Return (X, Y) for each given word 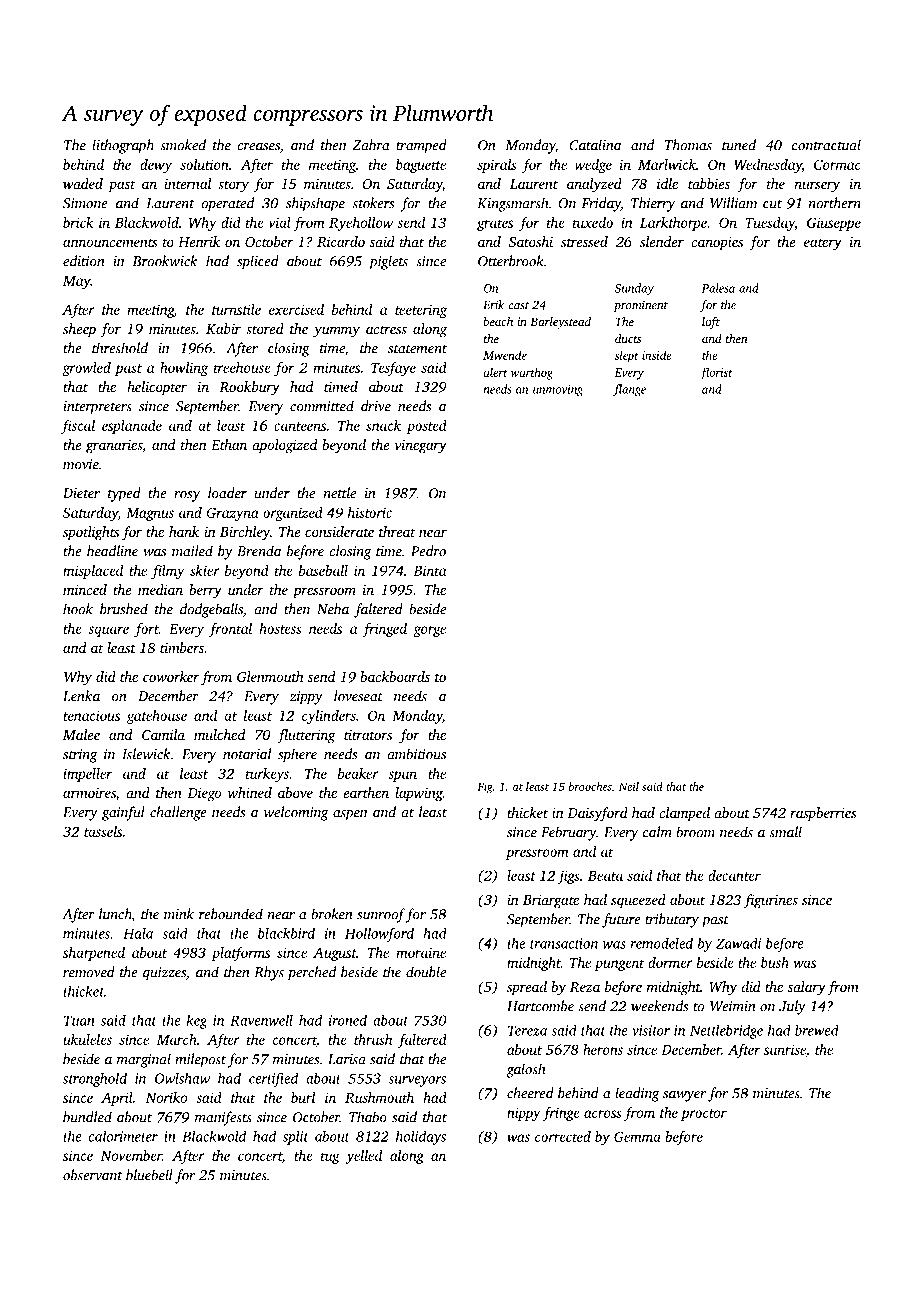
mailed (192, 551)
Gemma (637, 1136)
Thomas (688, 145)
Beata (605, 876)
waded (83, 183)
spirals (497, 166)
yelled (363, 1157)
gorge (429, 631)
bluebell (149, 1175)
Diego (204, 795)
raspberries (823, 814)
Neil (629, 786)
